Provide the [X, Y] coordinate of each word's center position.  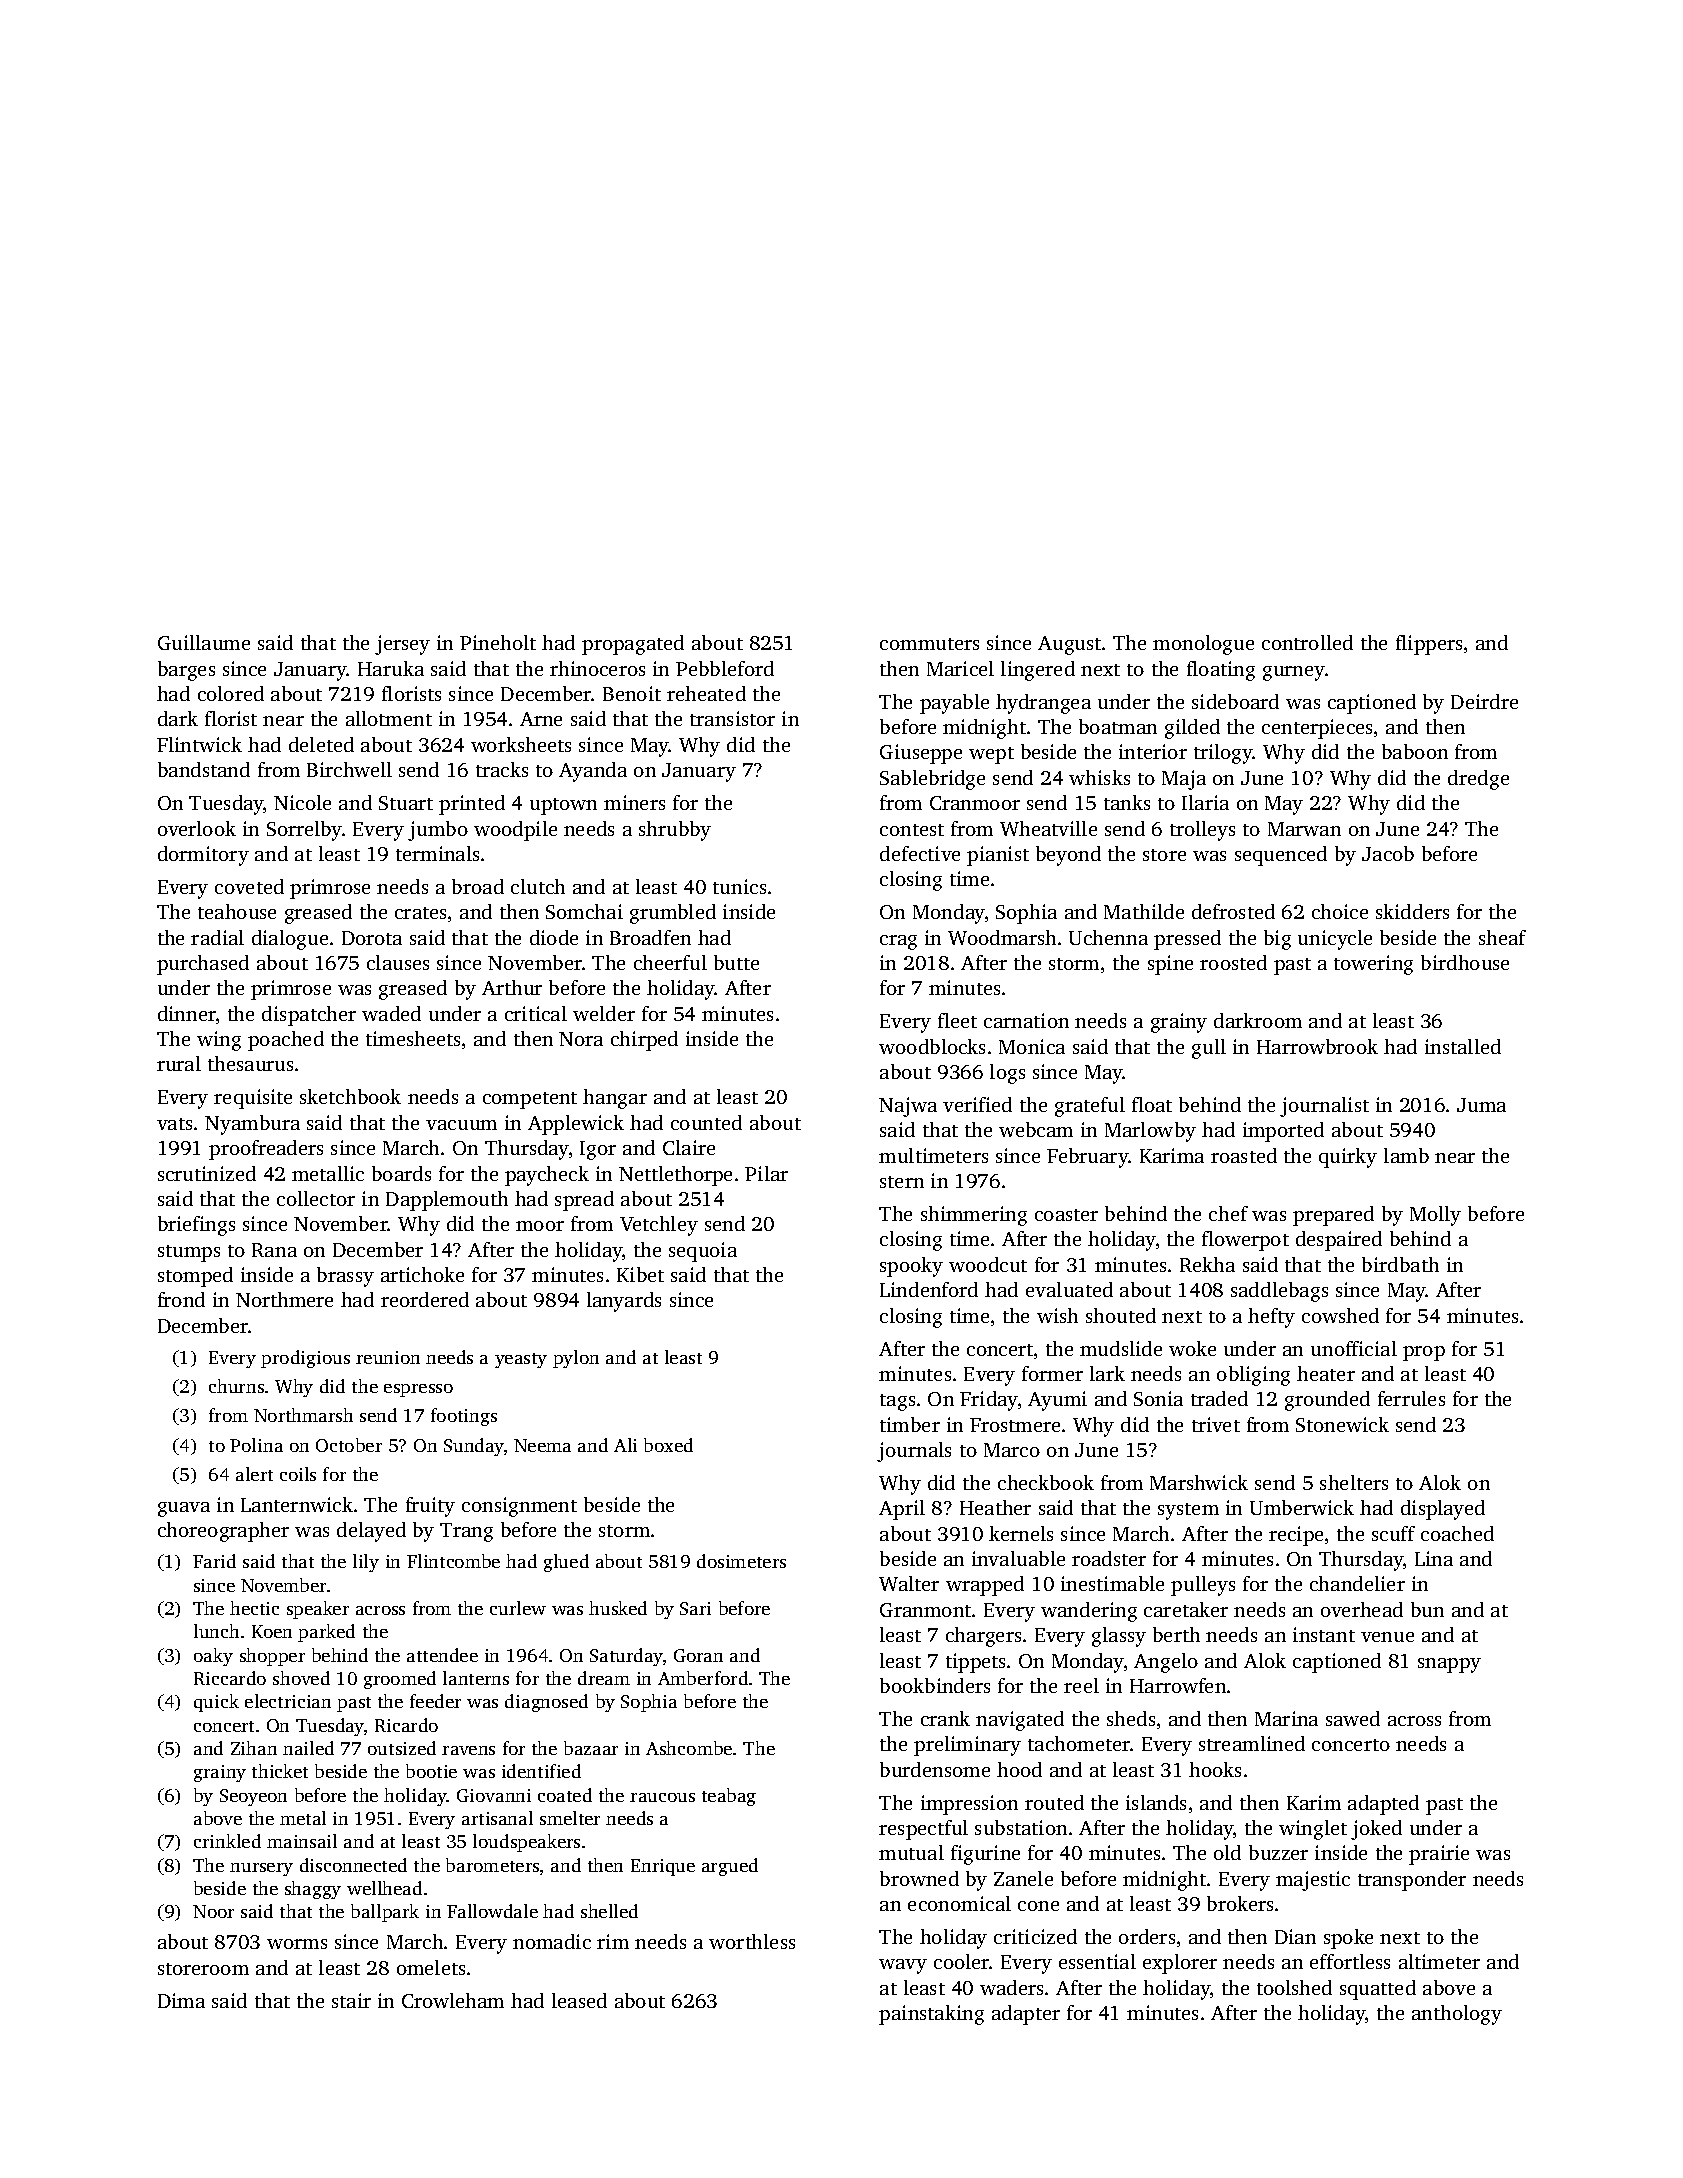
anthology [1457, 2015]
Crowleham [453, 2000]
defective [920, 853]
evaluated [1069, 1289]
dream [604, 1678]
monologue [1203, 645]
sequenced [1281, 856]
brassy [345, 1277]
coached [1457, 1533]
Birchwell [349, 769]
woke [1192, 1348]
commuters [929, 644]
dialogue [290, 940]
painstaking [931, 2015]
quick [216, 1703]
